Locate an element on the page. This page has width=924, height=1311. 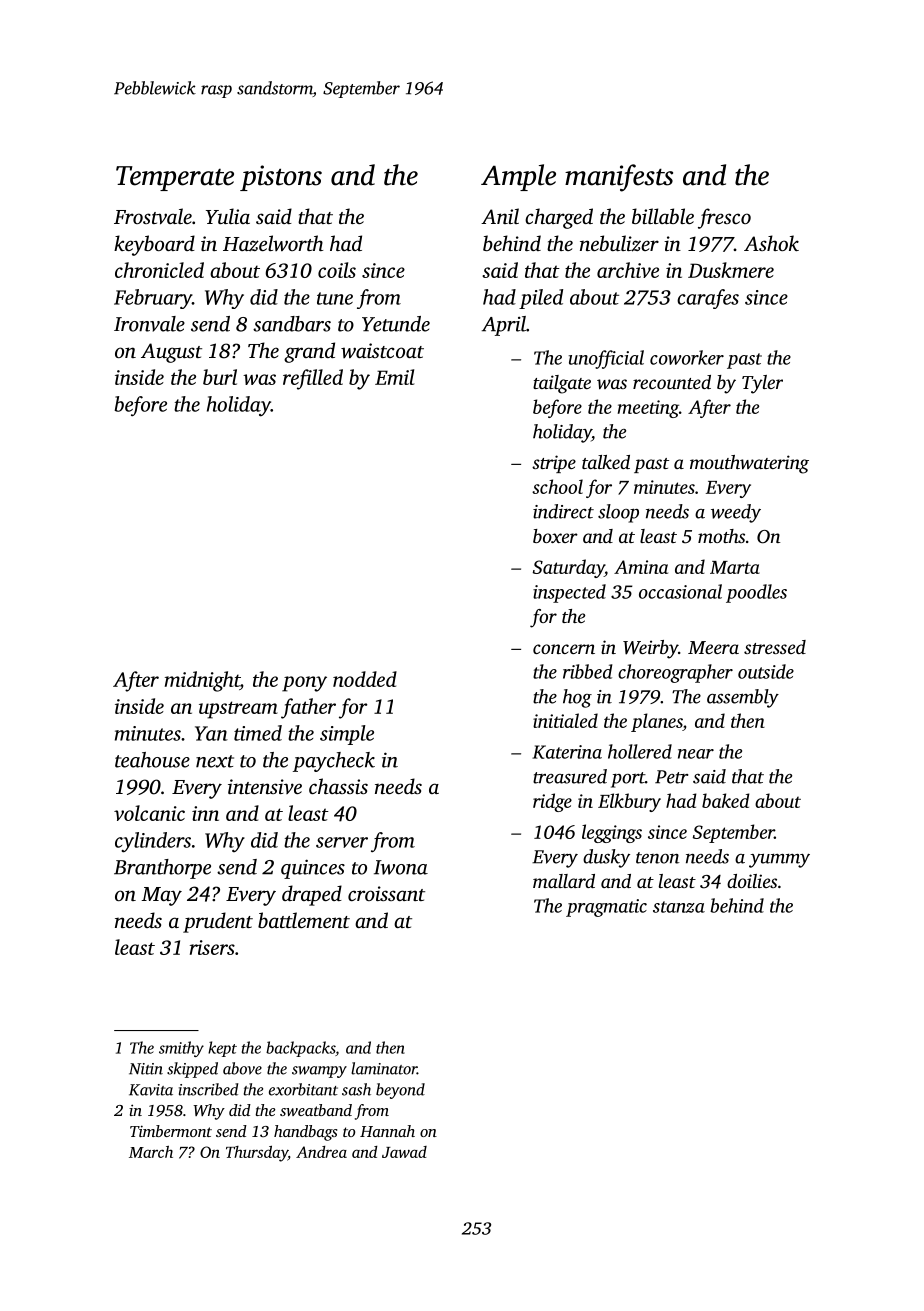
backpacks is located at coordinates (300, 1049).
